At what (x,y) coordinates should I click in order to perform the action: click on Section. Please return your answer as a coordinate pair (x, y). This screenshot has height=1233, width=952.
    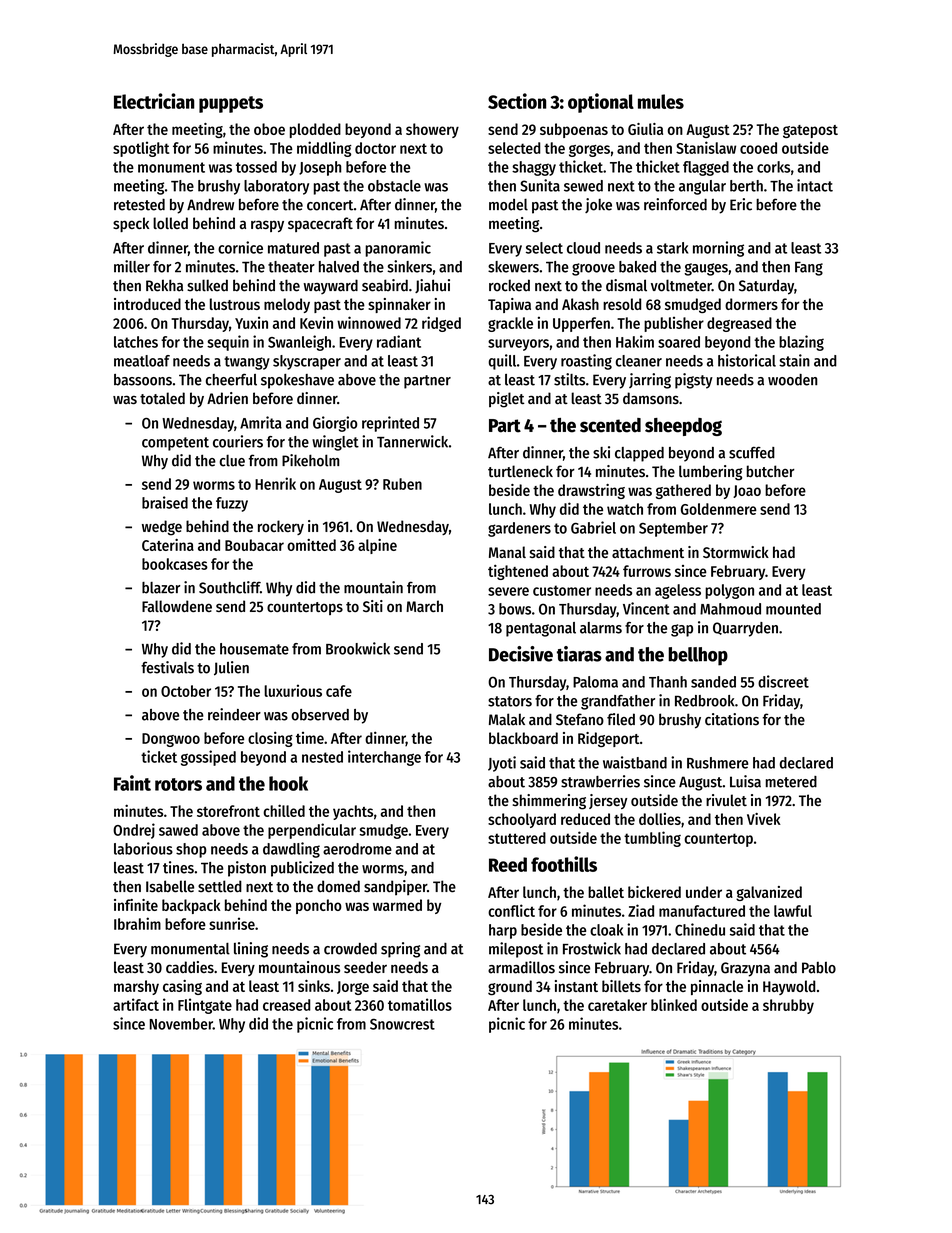
    Looking at the image, I should click on (517, 101).
